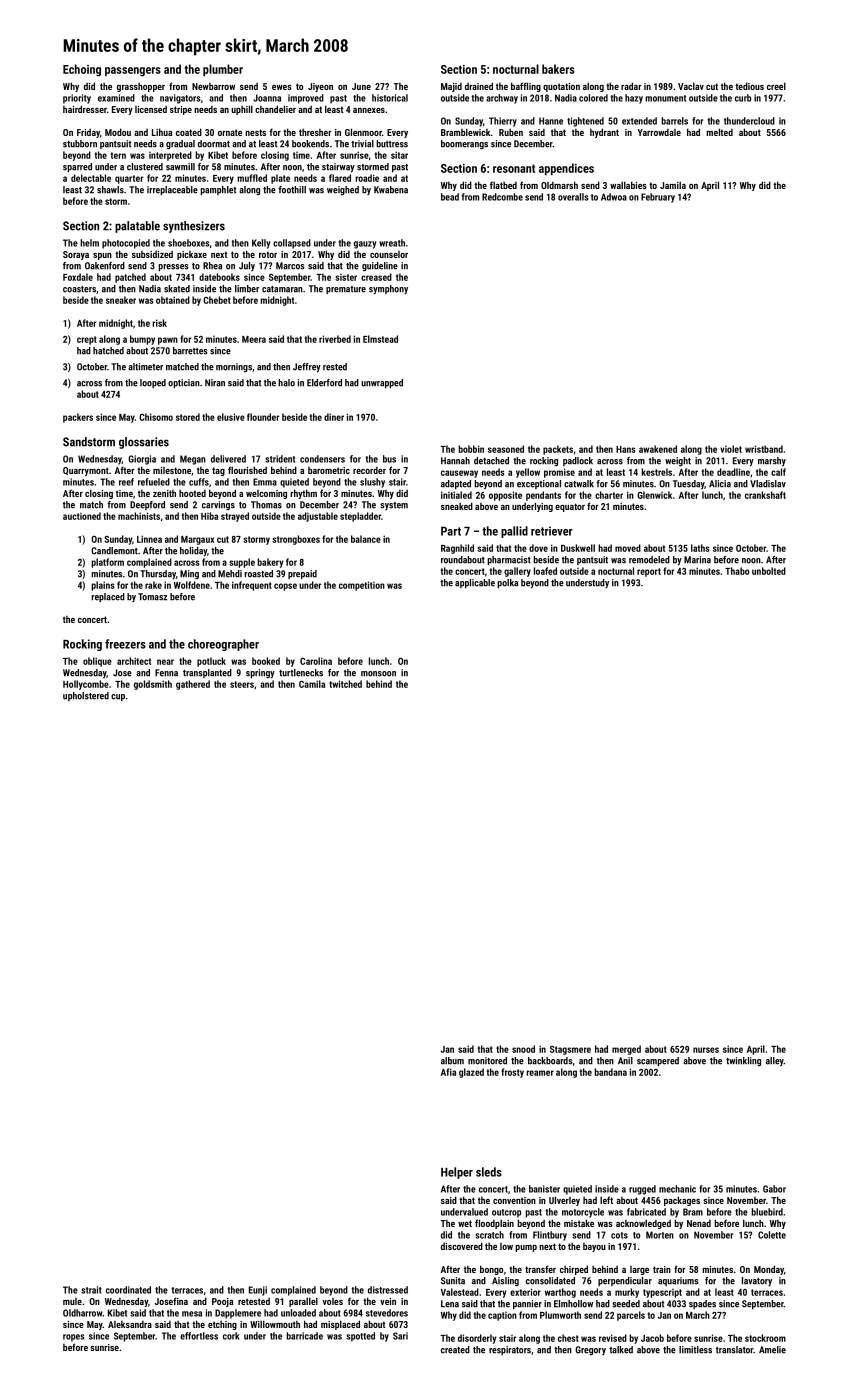 This screenshot has height=1400, width=849. I want to click on effortless, so click(199, 1336).
